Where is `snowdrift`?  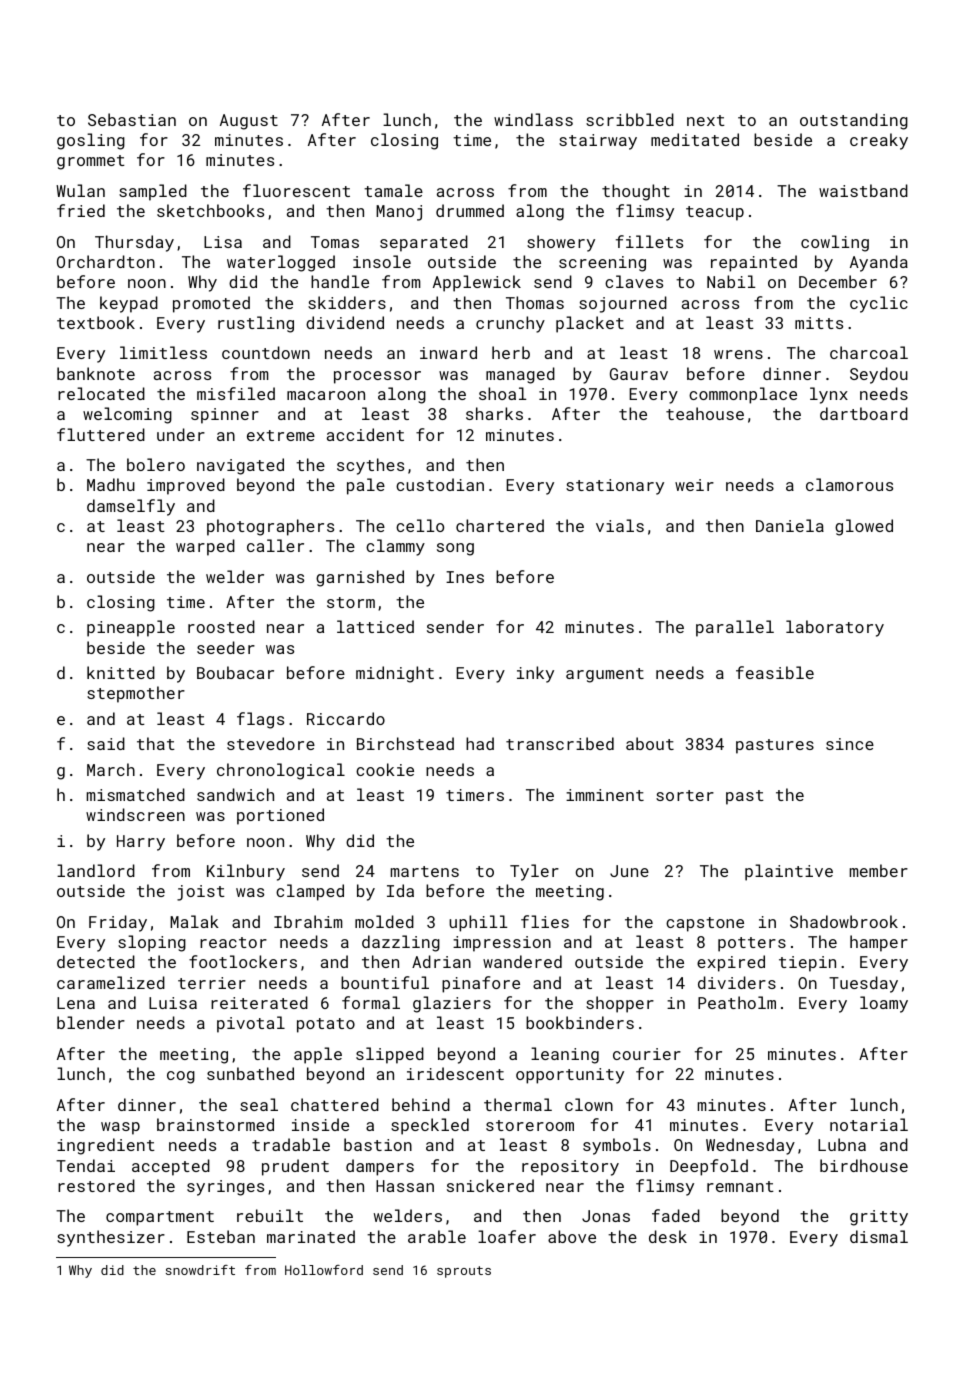
snowdrift is located at coordinates (200, 1270).
